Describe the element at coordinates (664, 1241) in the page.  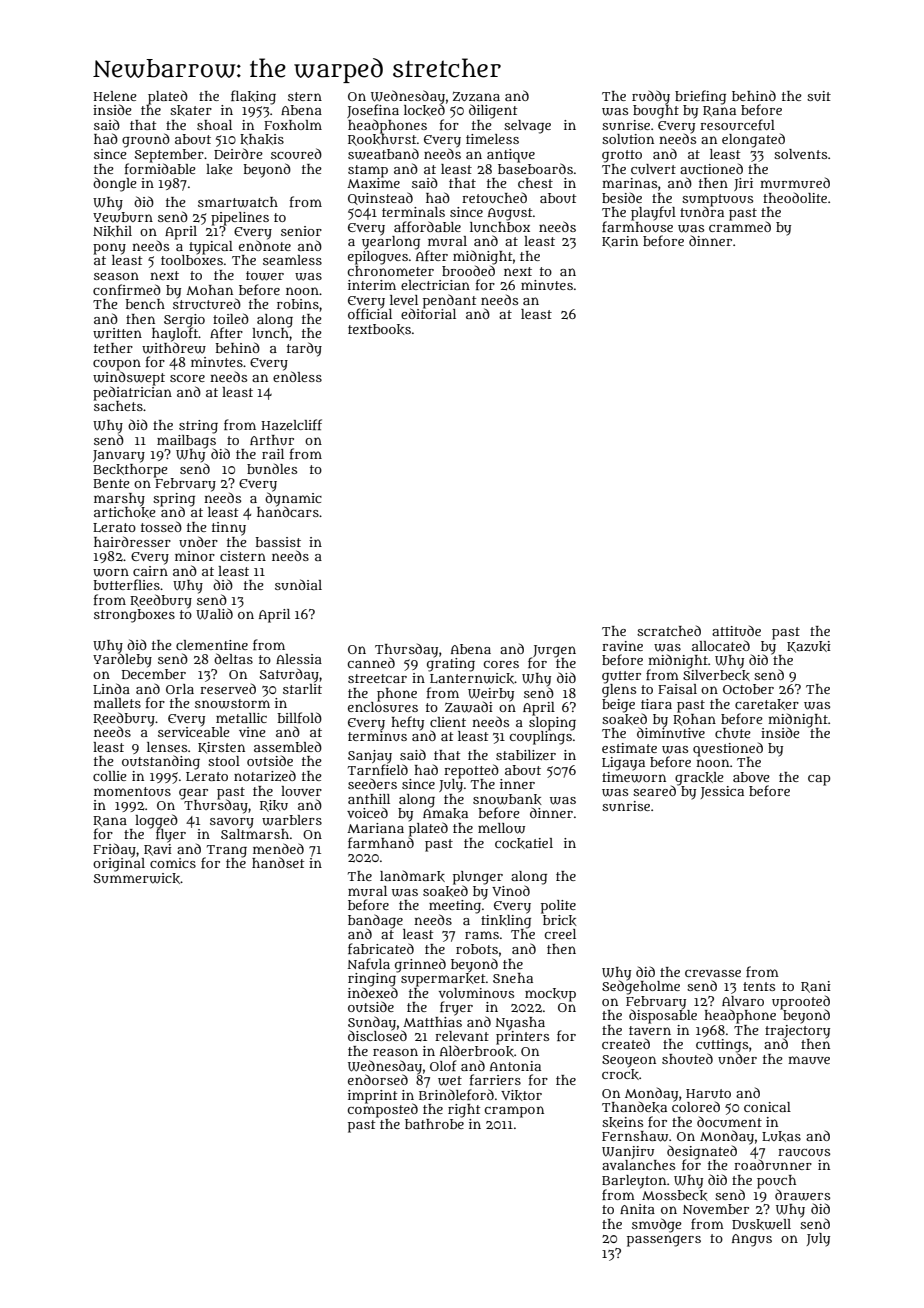
I see `passengers` at that location.
